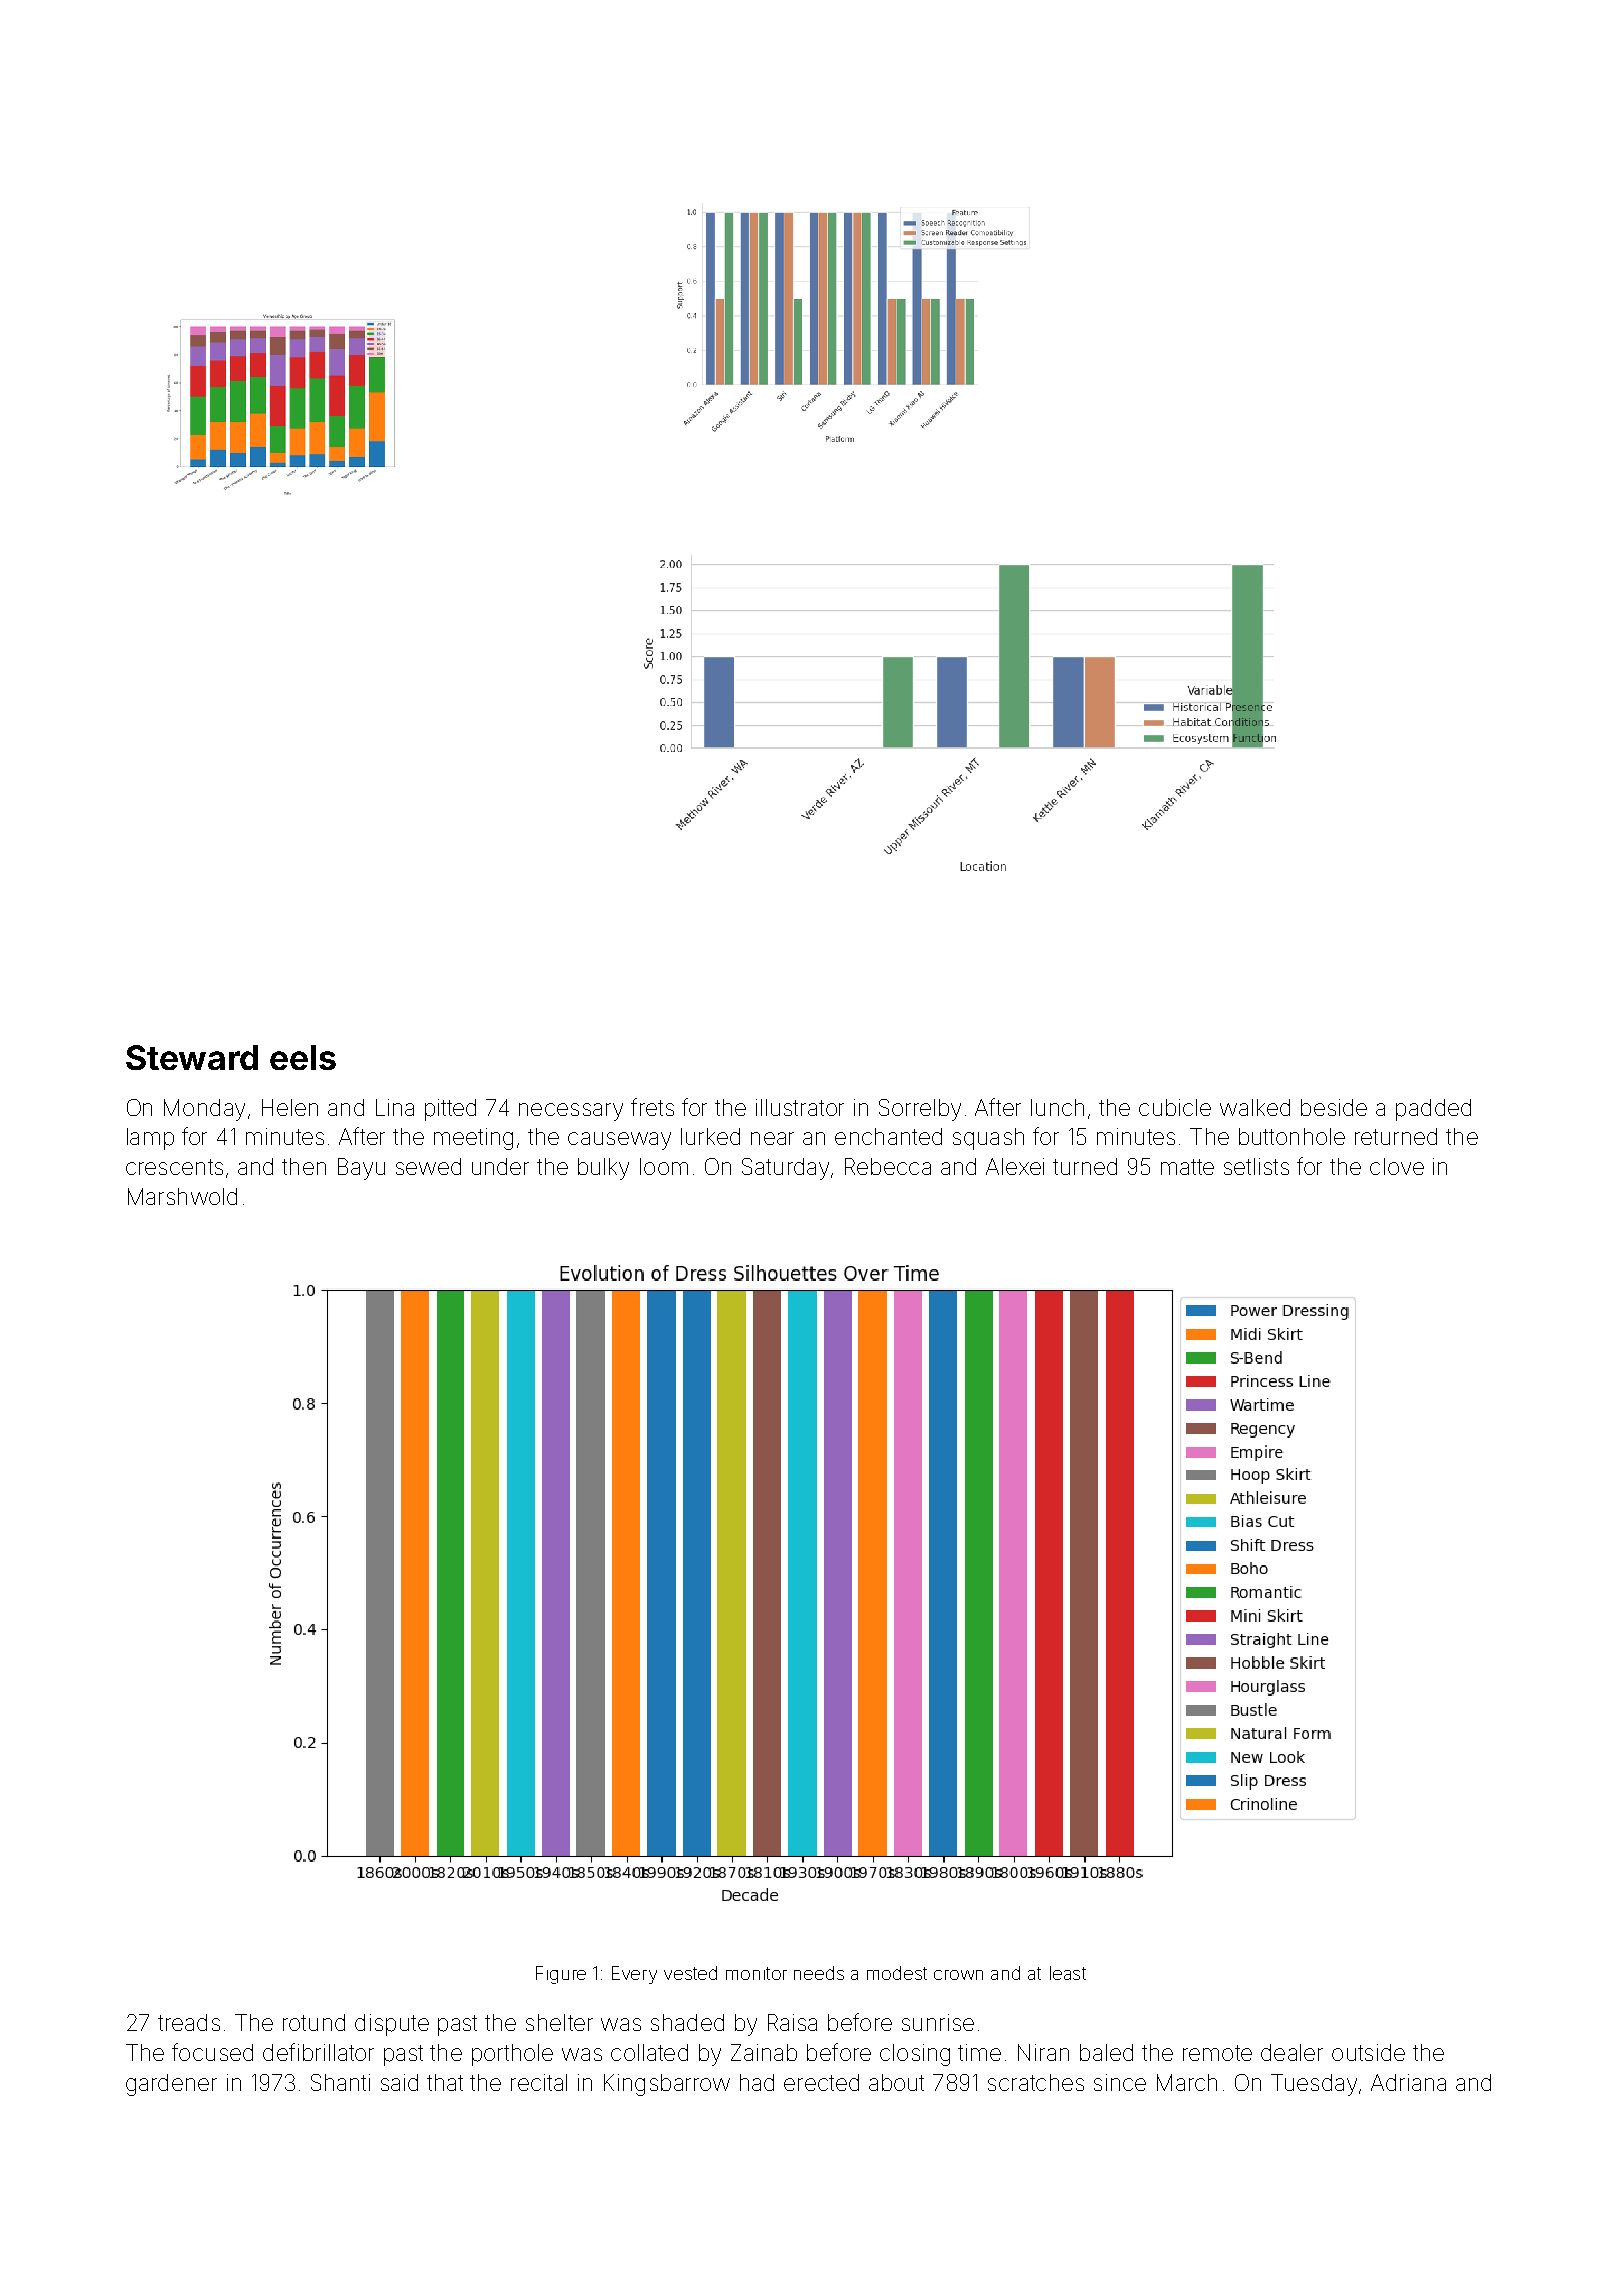 This page has width=1620, height=2292. I want to click on Adriana, so click(1408, 2082).
